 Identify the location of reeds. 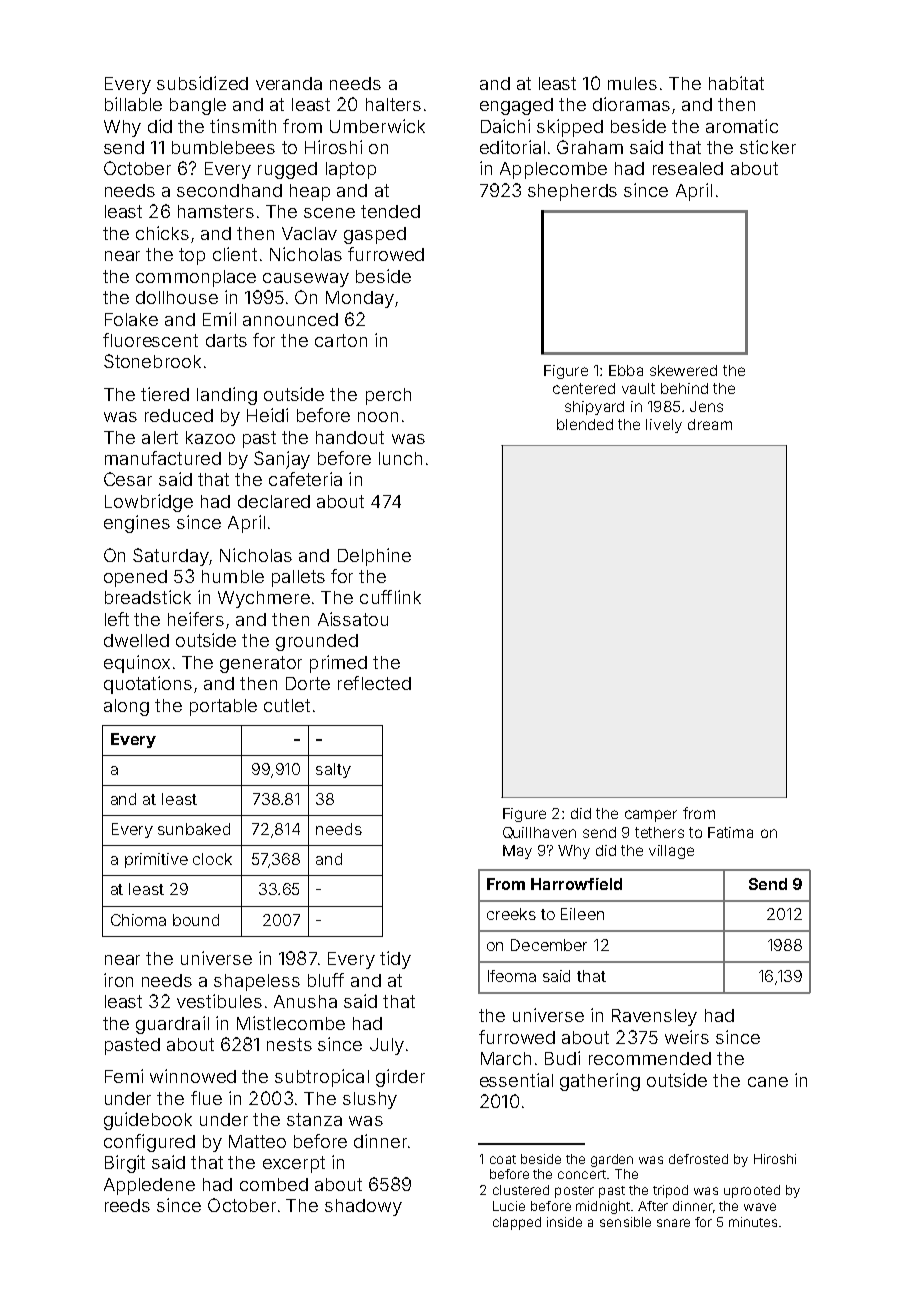
(127, 1205).
